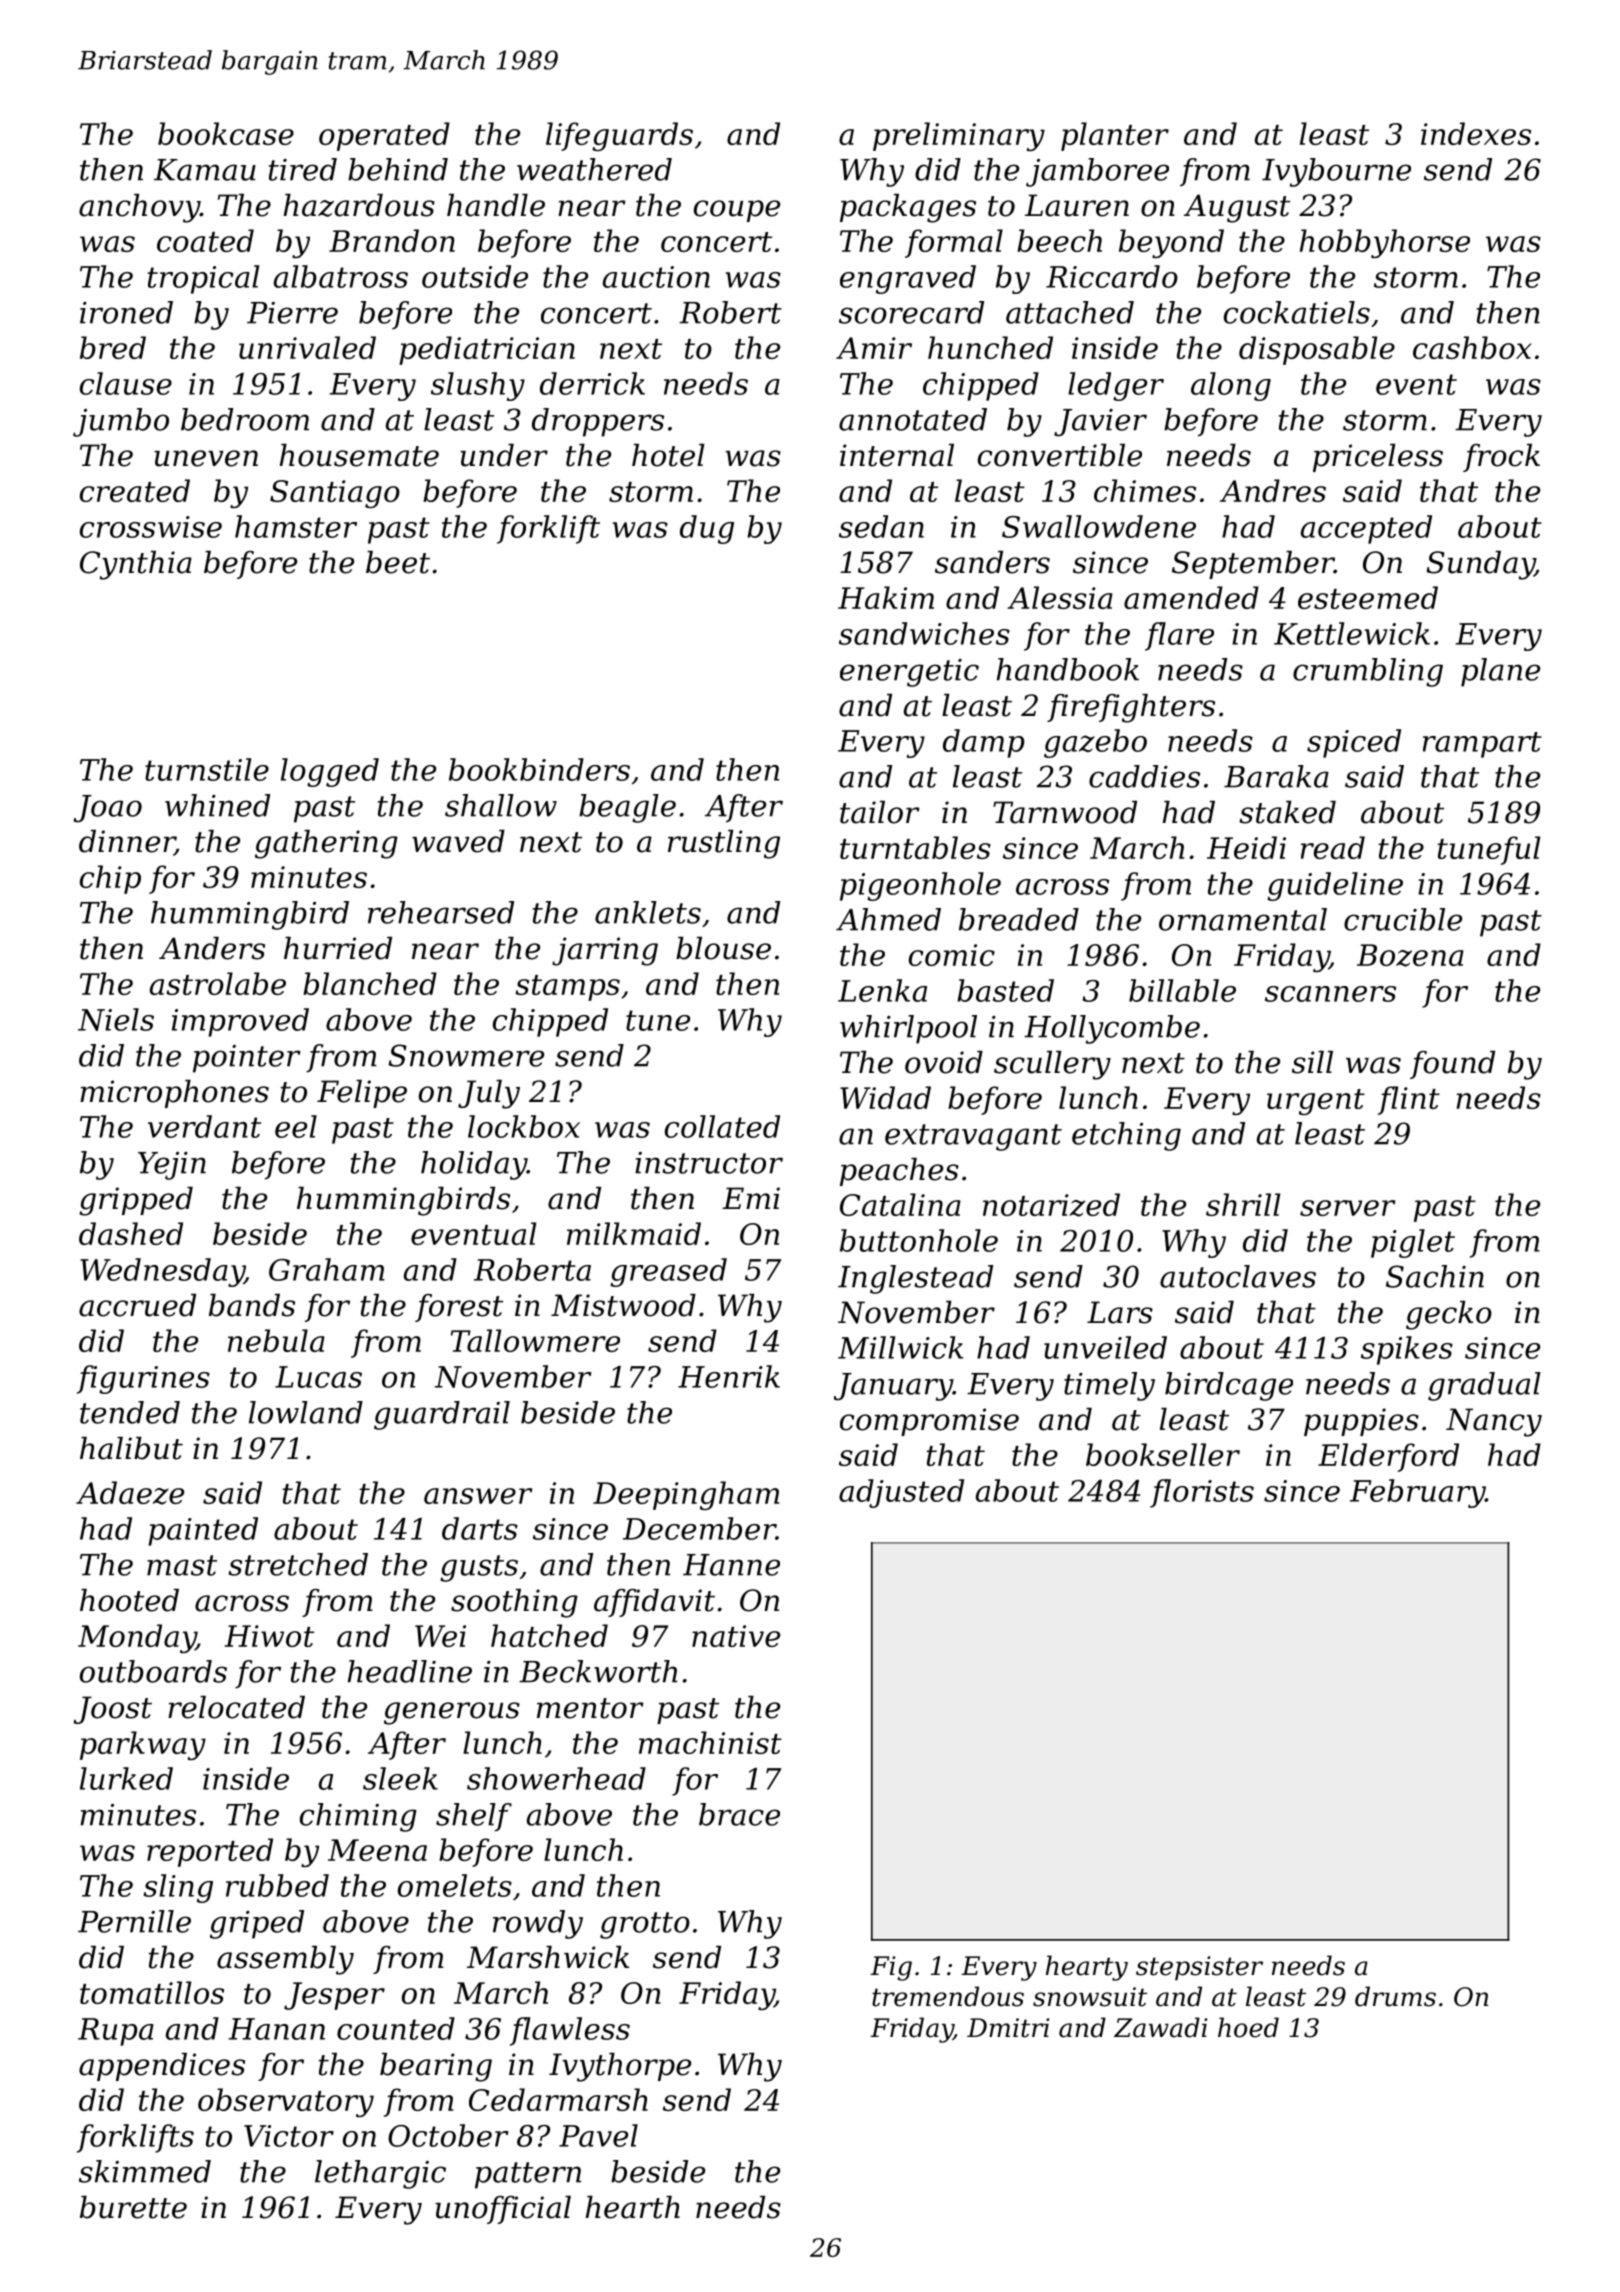 The width and height of the screenshot is (1620, 2292). I want to click on Catalina, so click(900, 1204).
